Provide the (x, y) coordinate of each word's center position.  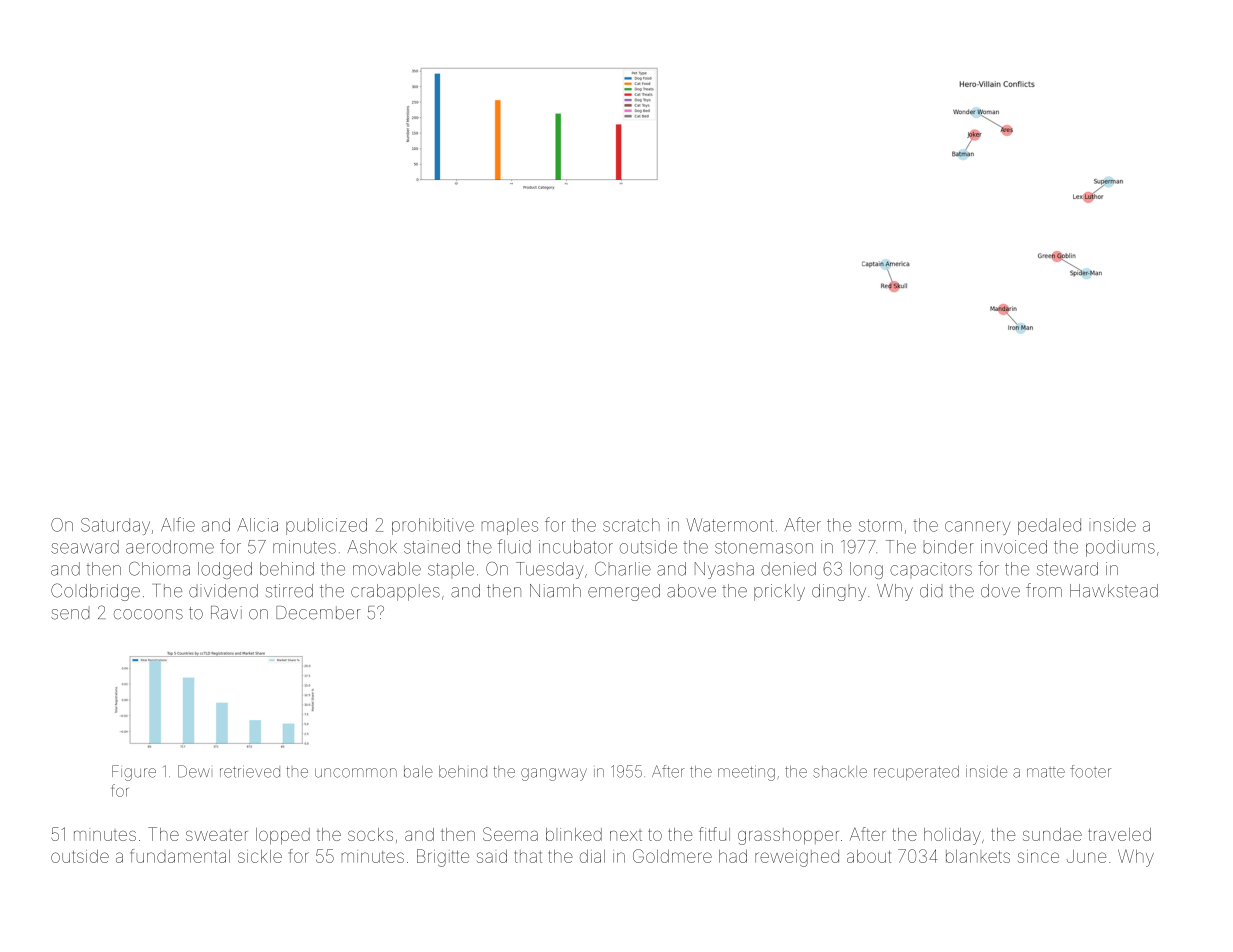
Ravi (226, 613)
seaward (85, 547)
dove (1000, 591)
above (691, 591)
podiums (1120, 548)
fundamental (180, 856)
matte (1046, 772)
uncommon (356, 773)
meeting (746, 773)
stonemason (764, 547)
